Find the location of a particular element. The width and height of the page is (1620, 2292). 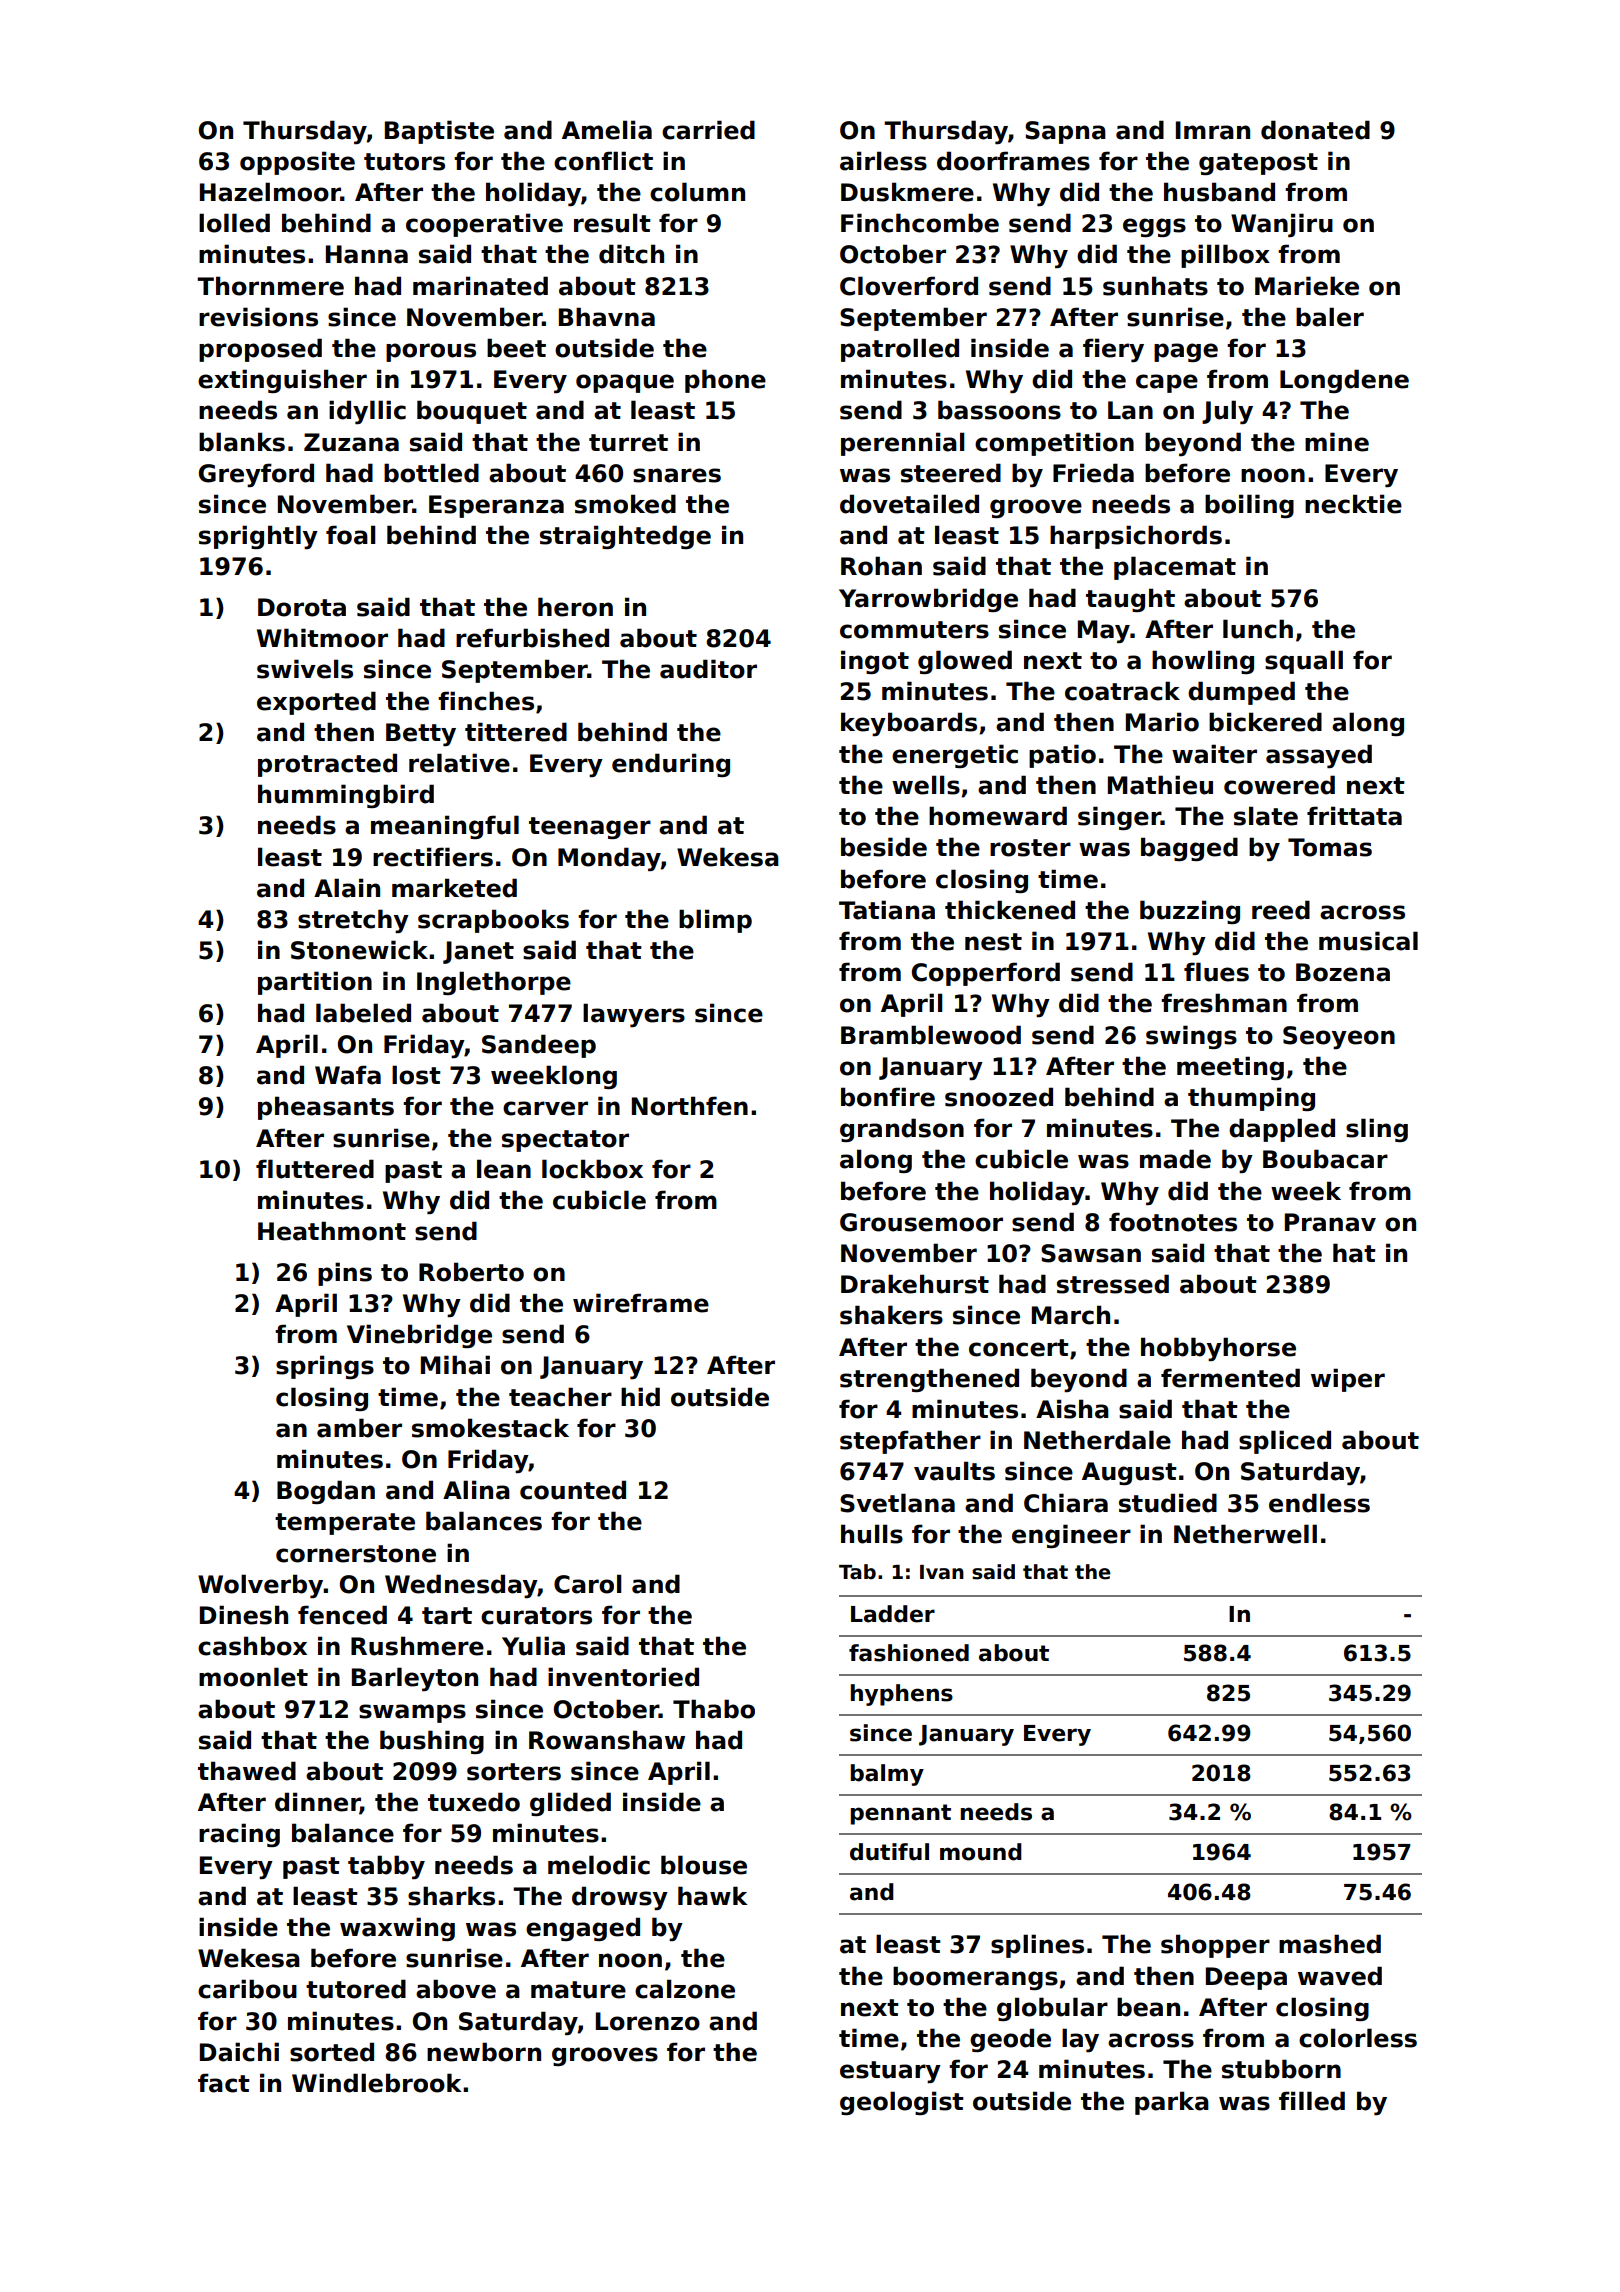

phone is located at coordinates (725, 381).
